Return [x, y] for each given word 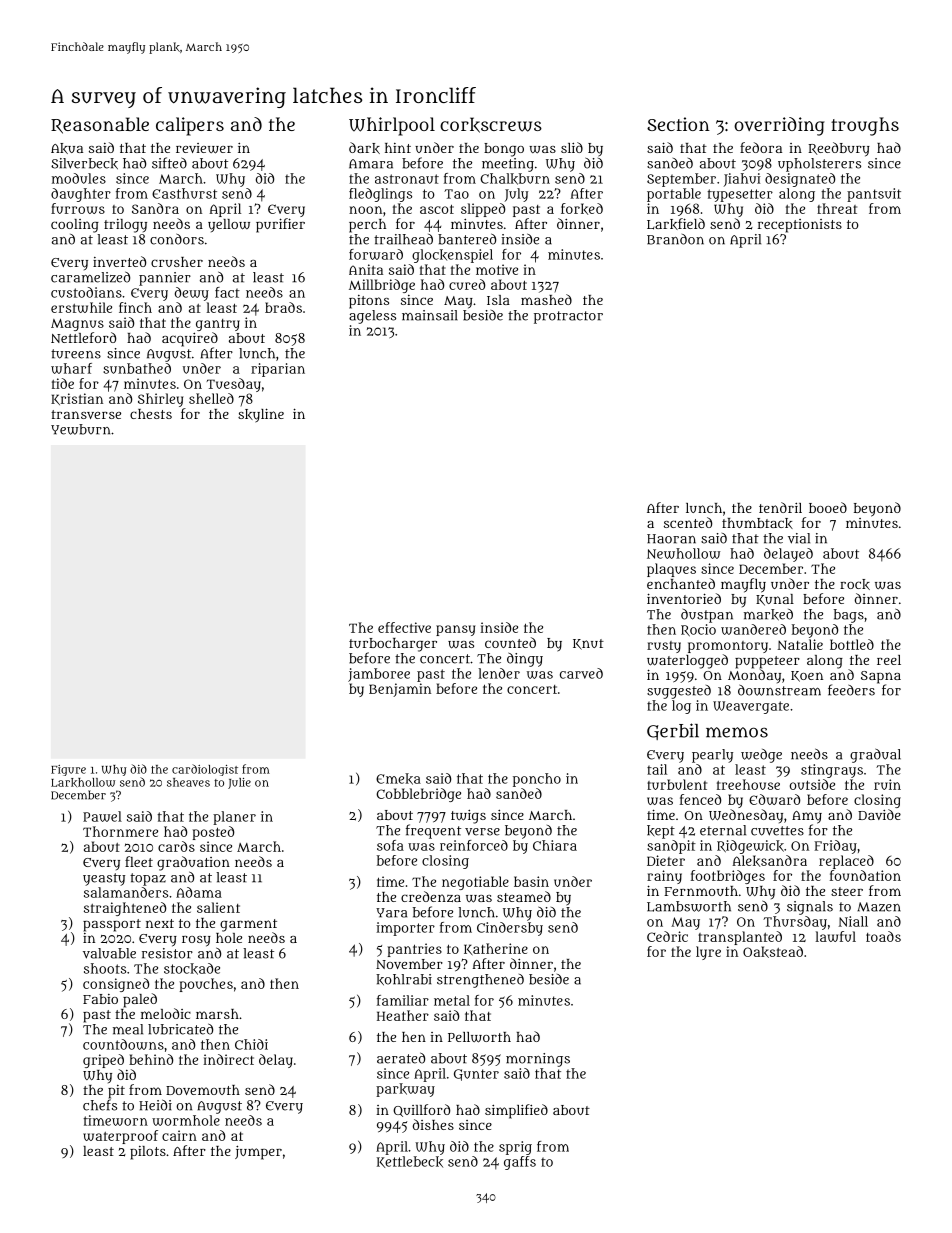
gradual [875, 755]
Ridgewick [750, 847]
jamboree [379, 675]
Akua [67, 148]
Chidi [251, 1044]
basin [531, 881]
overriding [779, 126]
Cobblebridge [418, 795]
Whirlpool [392, 126]
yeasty [104, 879]
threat [837, 208]
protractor [568, 317]
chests [151, 414]
